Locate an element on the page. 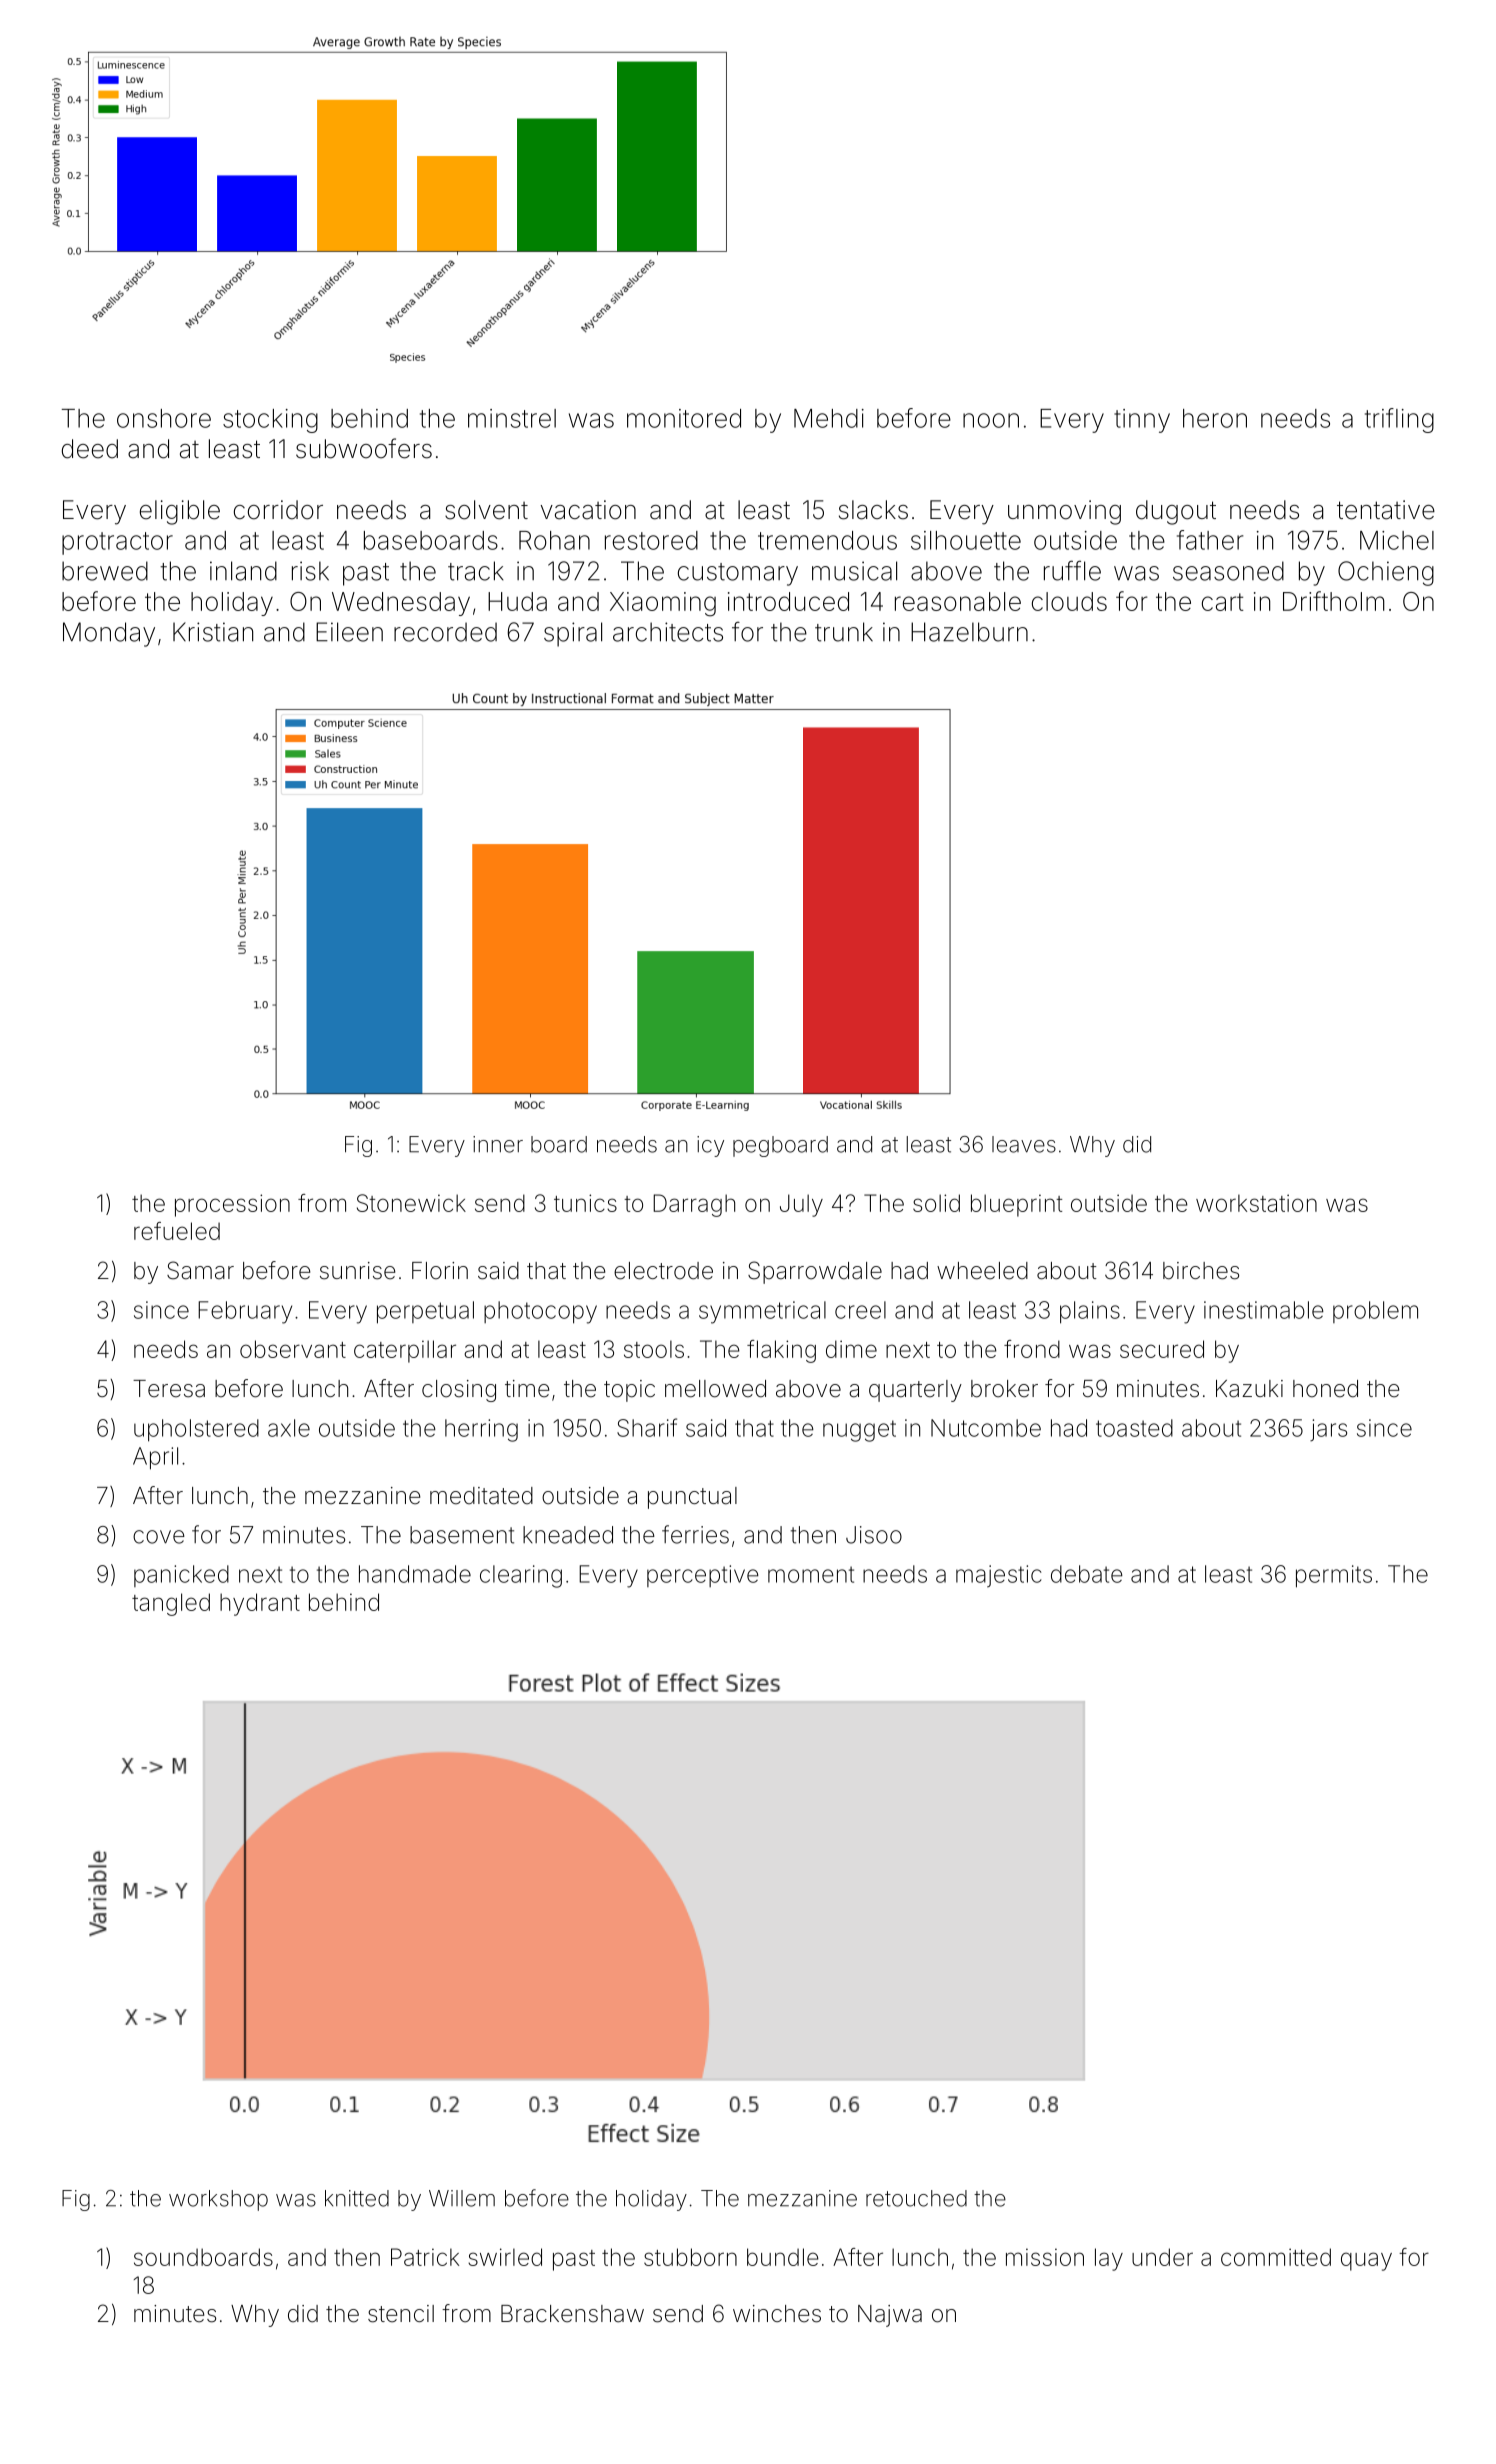  majestic is located at coordinates (998, 1576).
